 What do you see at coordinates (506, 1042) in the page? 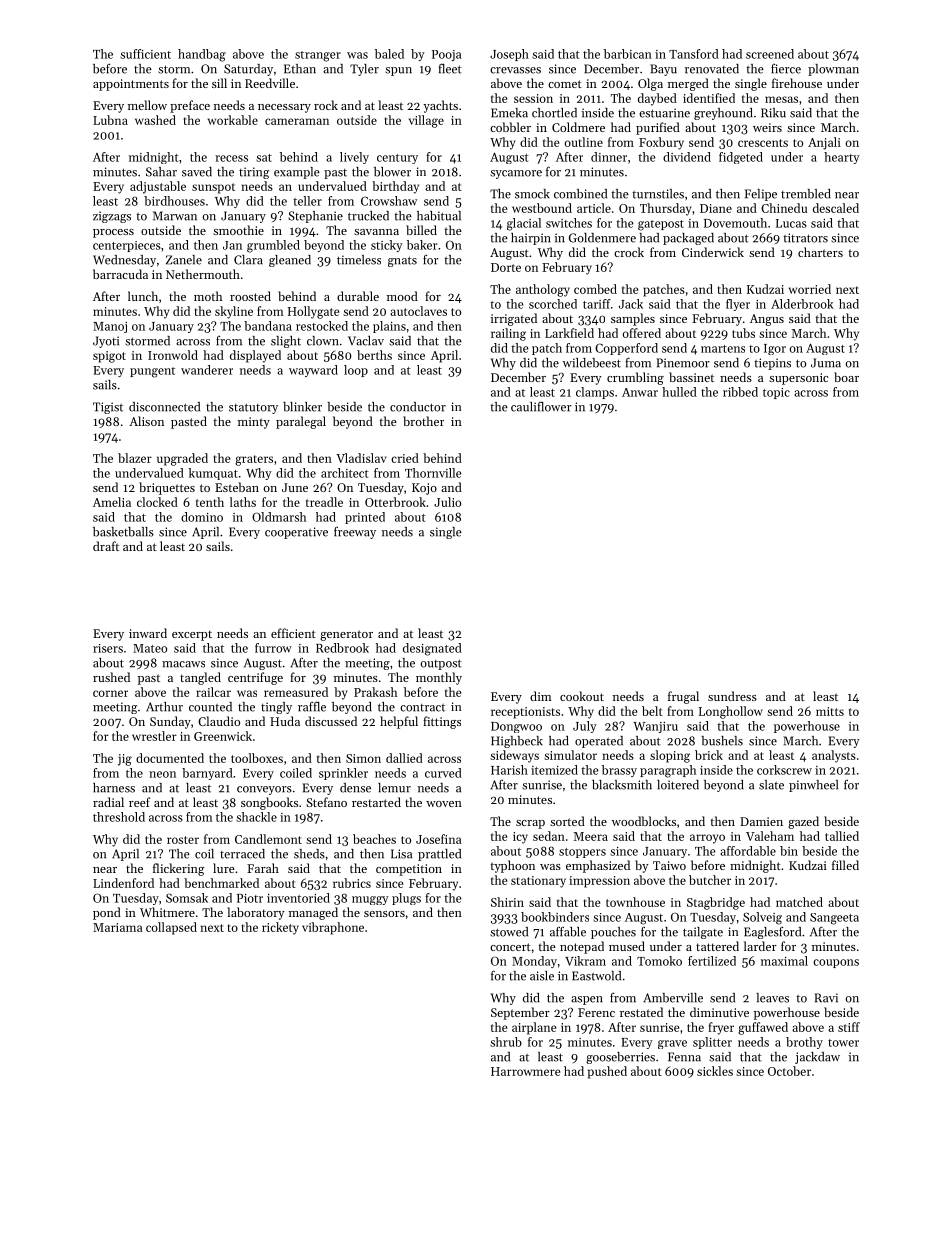
I see `shrub` at bounding box center [506, 1042].
